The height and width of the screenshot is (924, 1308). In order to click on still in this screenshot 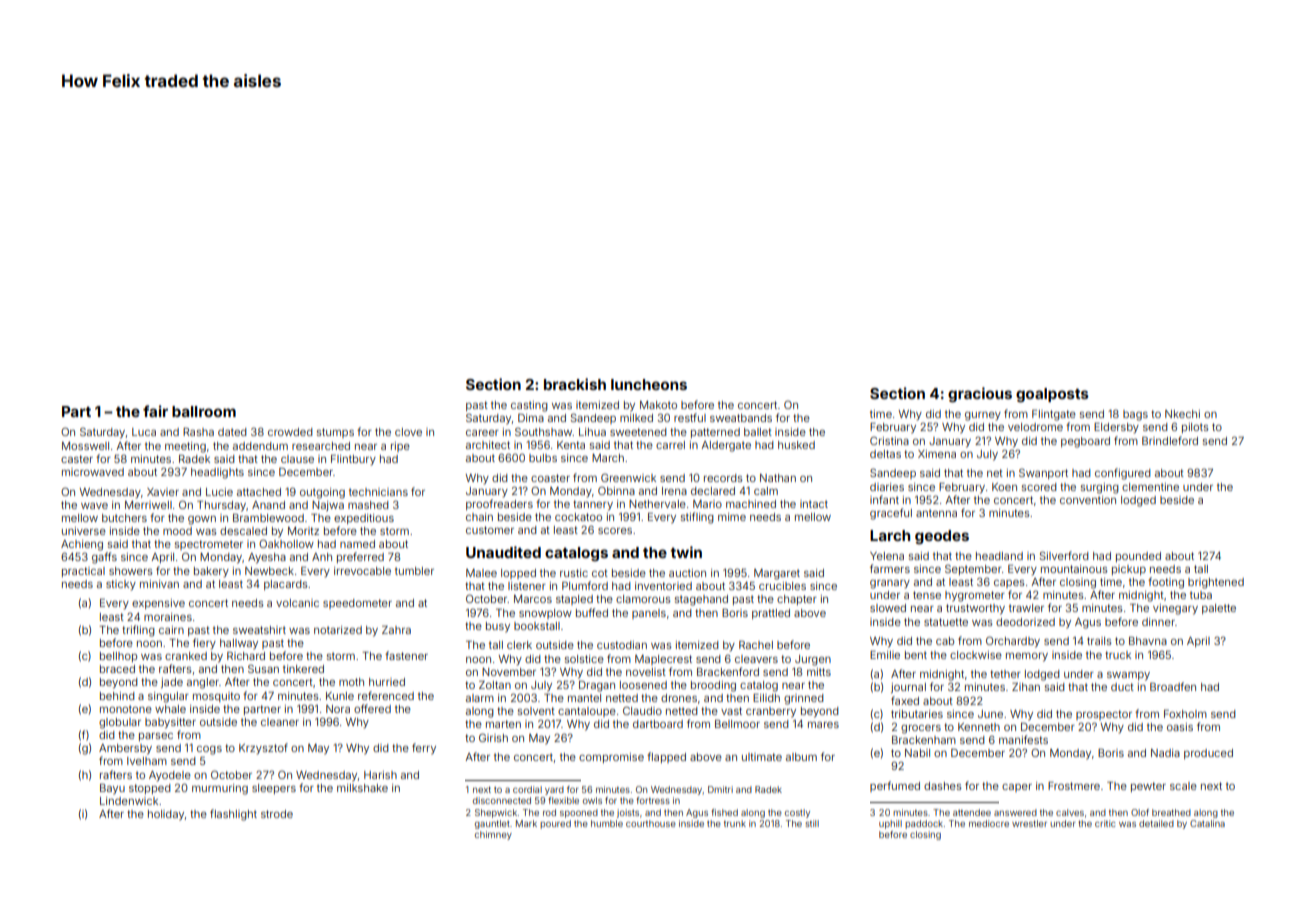, I will do `click(812, 823)`.
